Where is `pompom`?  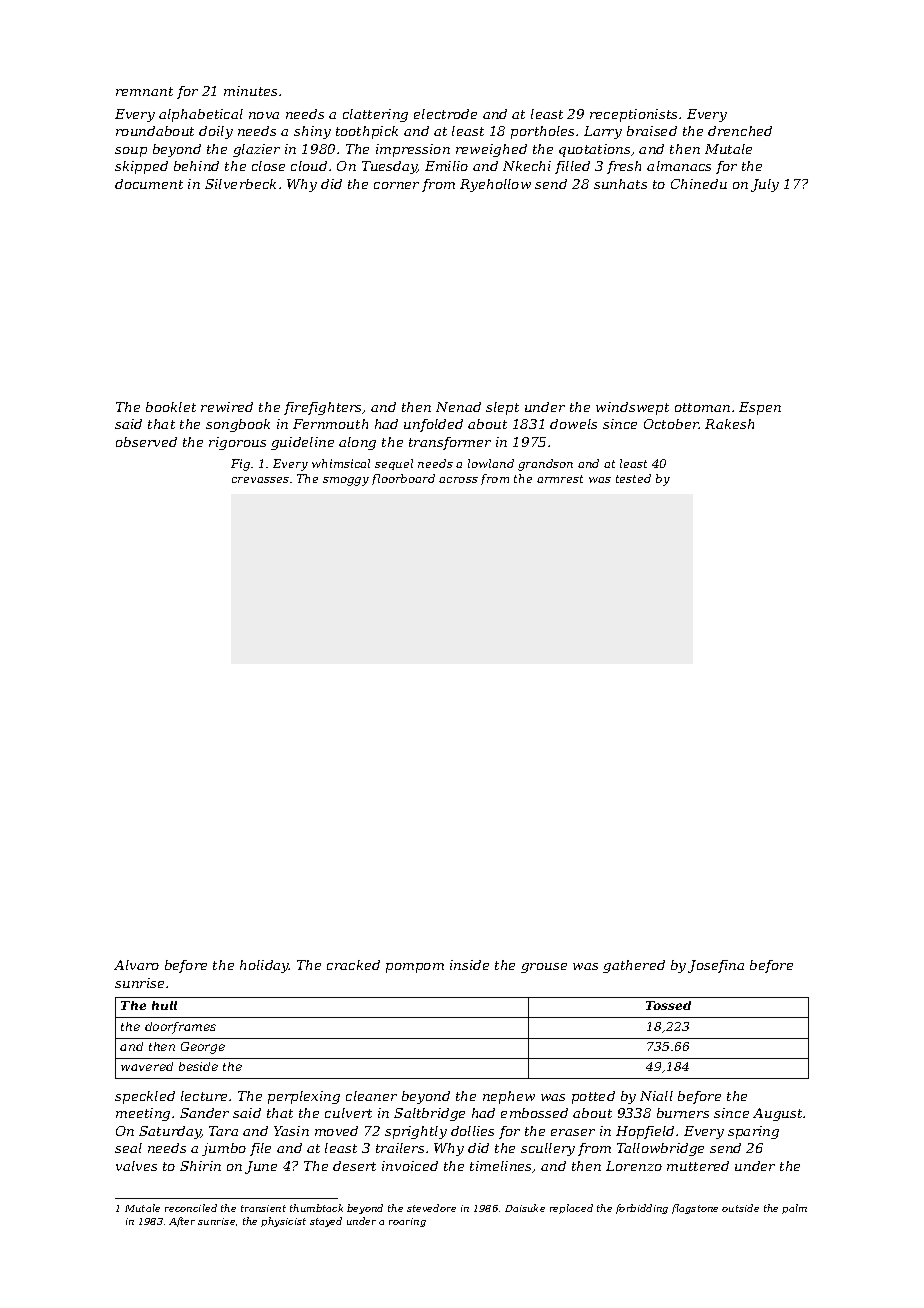 pompom is located at coordinates (415, 968).
